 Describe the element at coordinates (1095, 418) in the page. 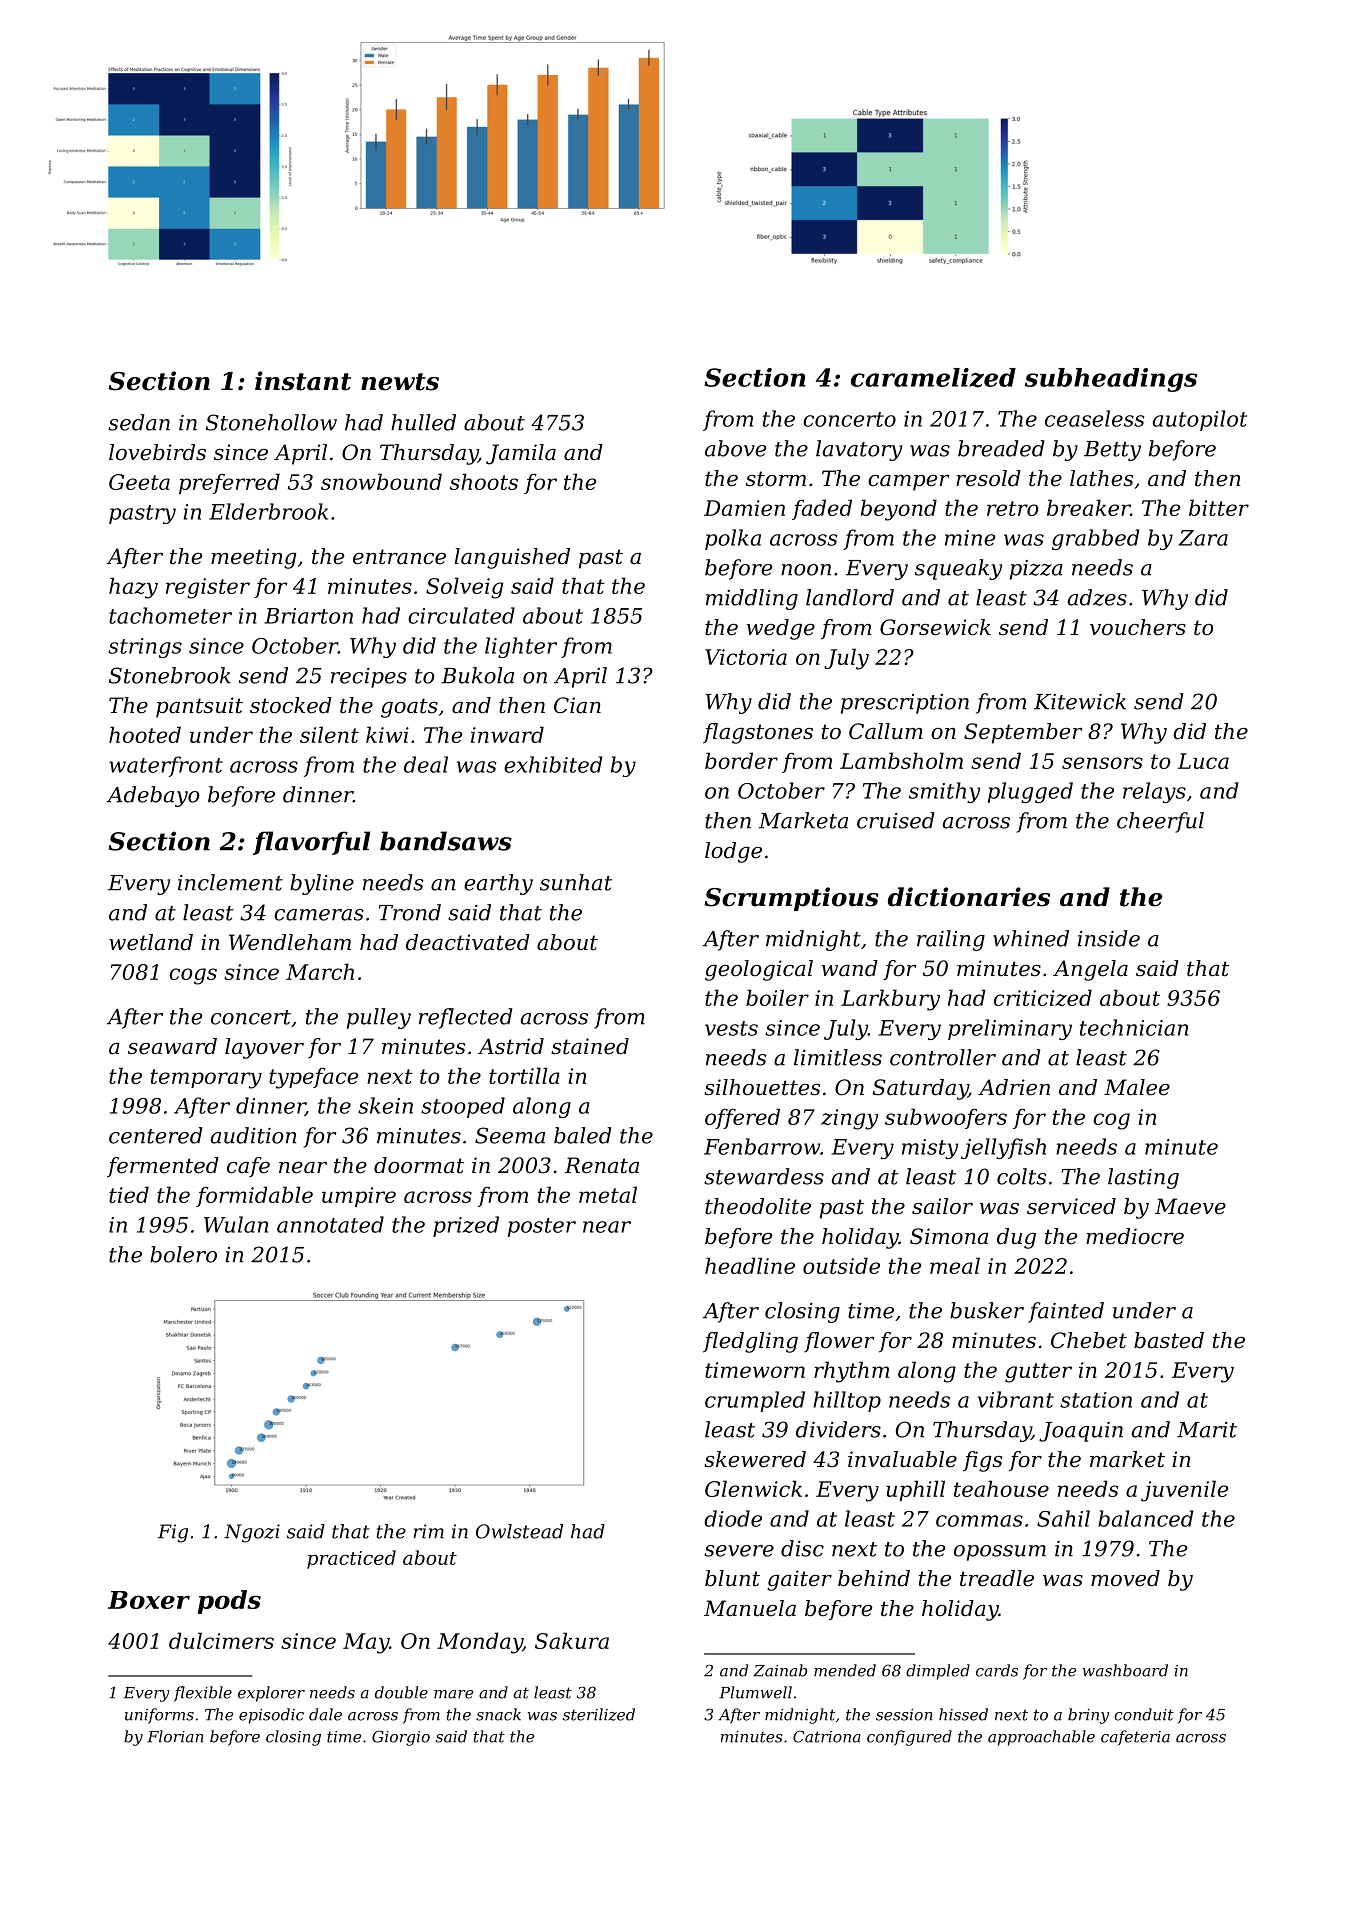

I see `ceaseless` at that location.
